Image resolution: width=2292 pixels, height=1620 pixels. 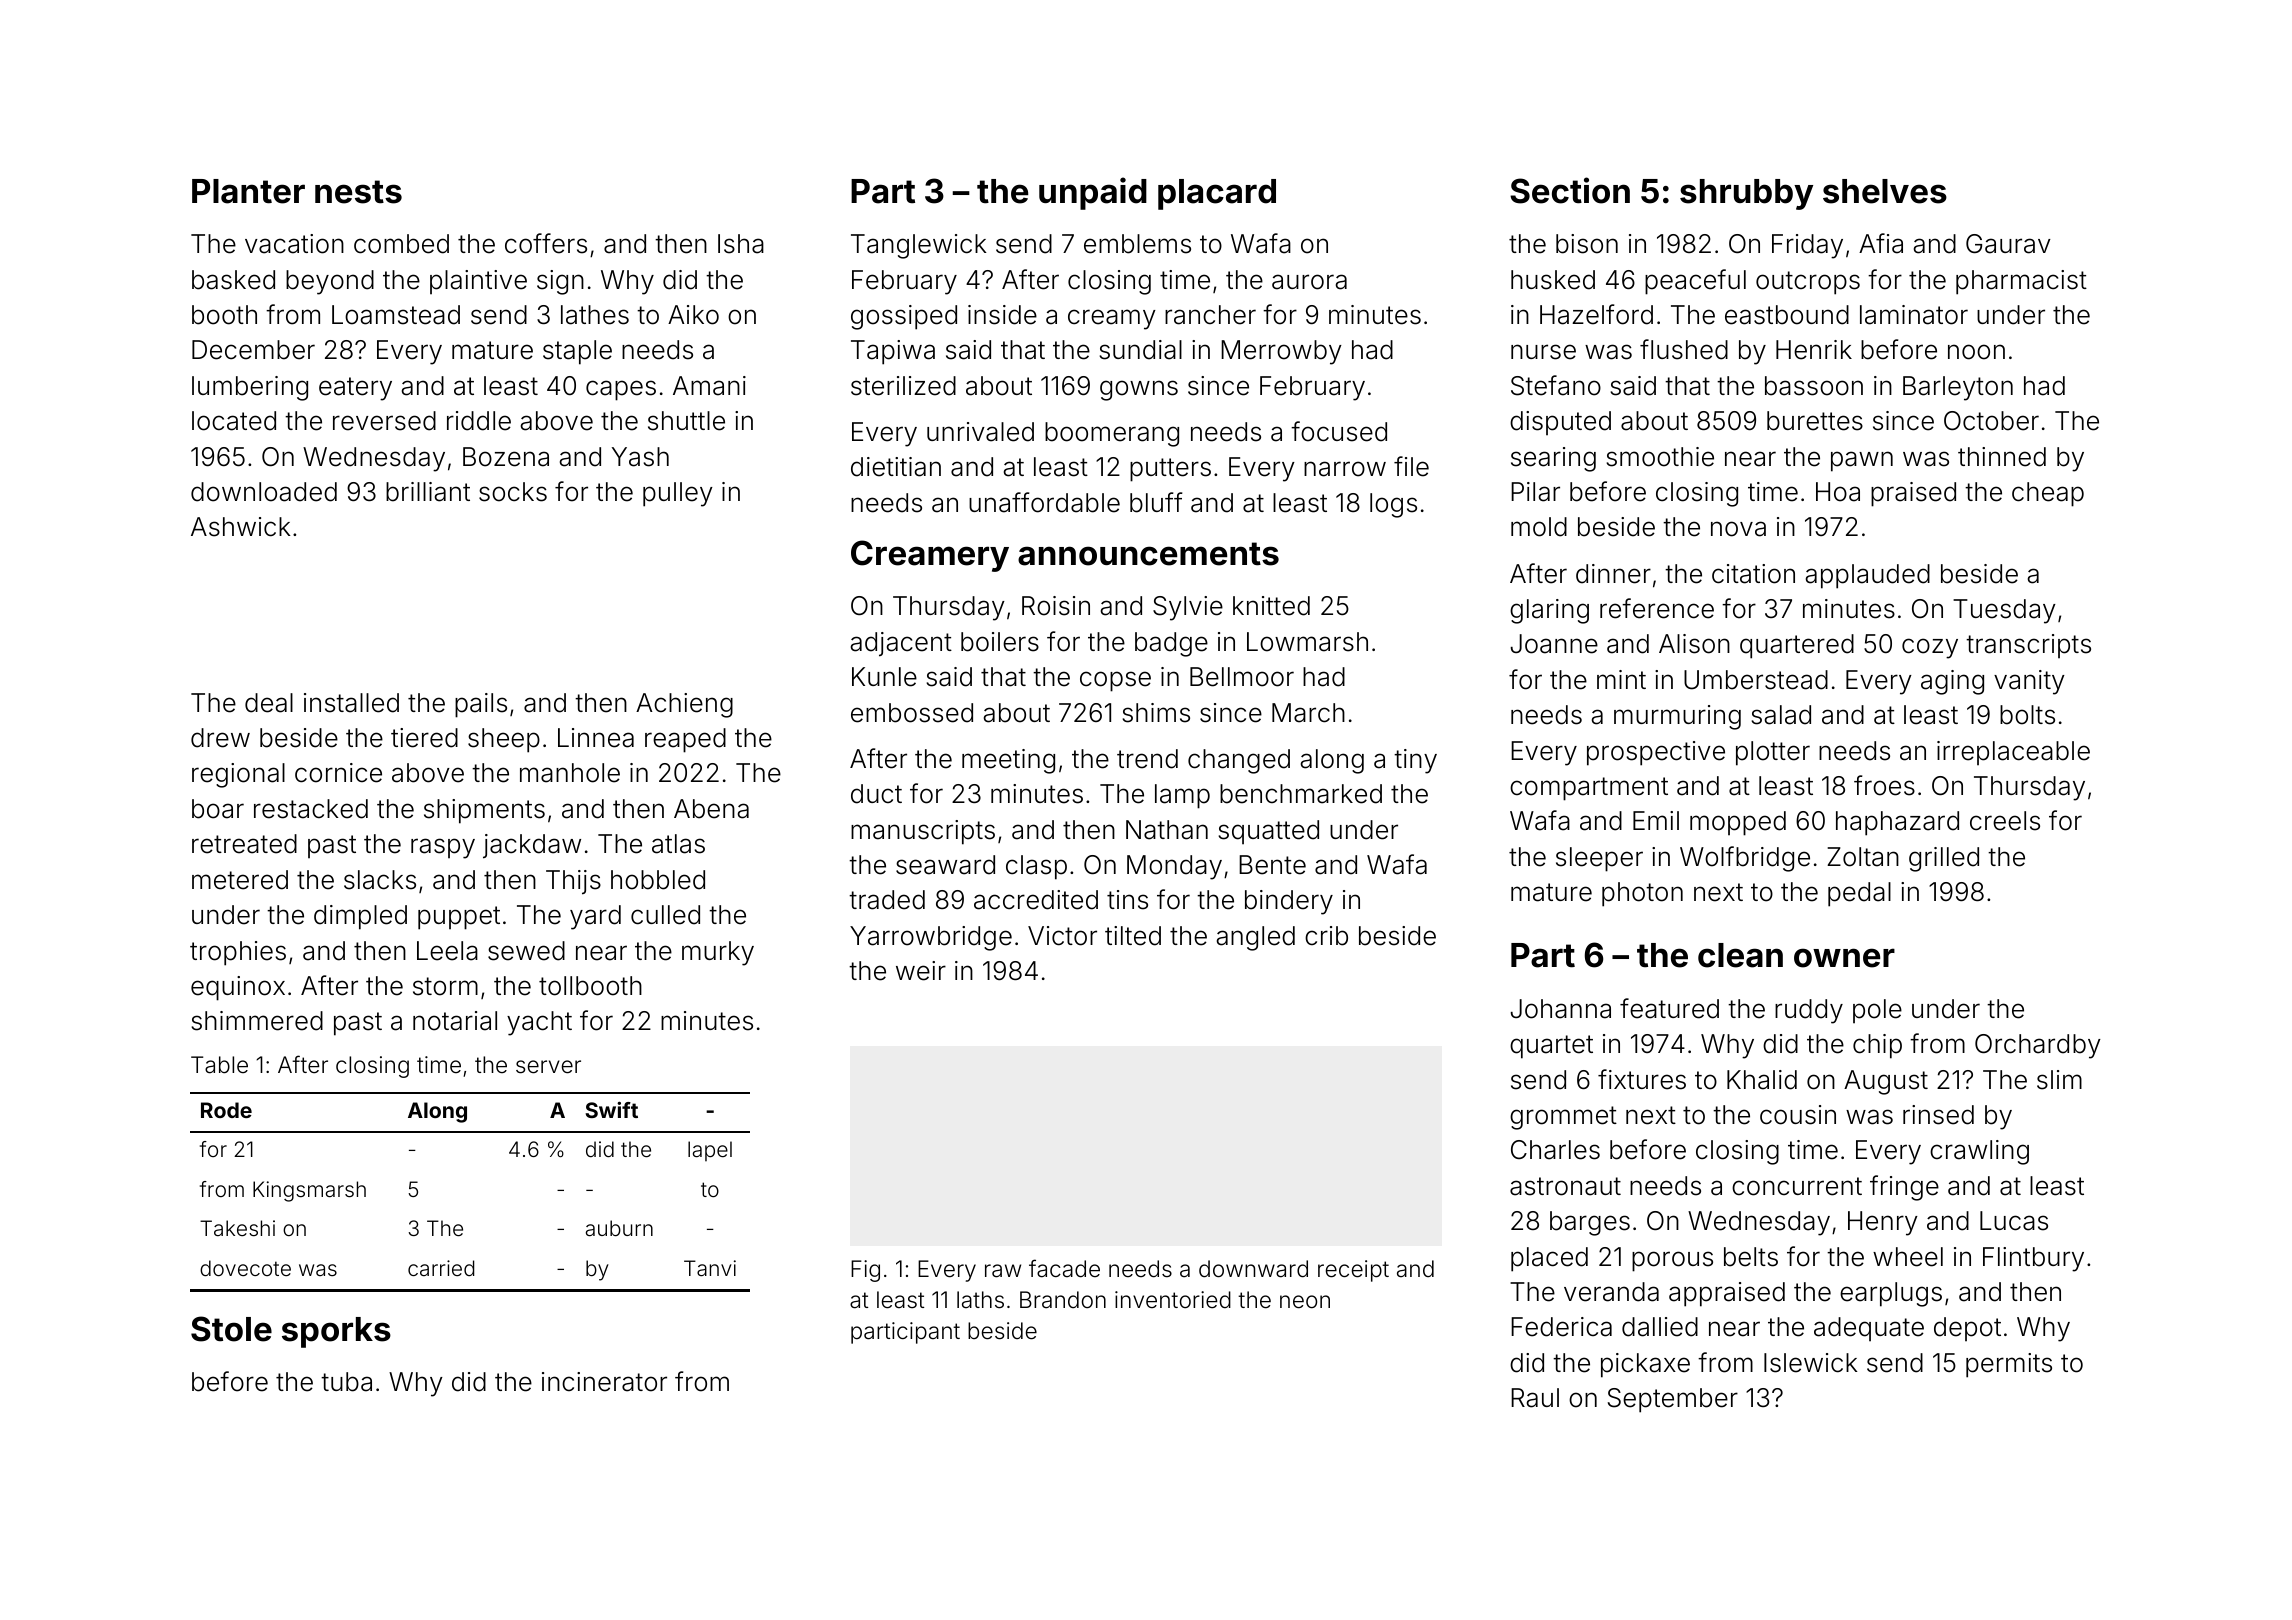 What do you see at coordinates (1656, 753) in the document?
I see `prospective` at bounding box center [1656, 753].
